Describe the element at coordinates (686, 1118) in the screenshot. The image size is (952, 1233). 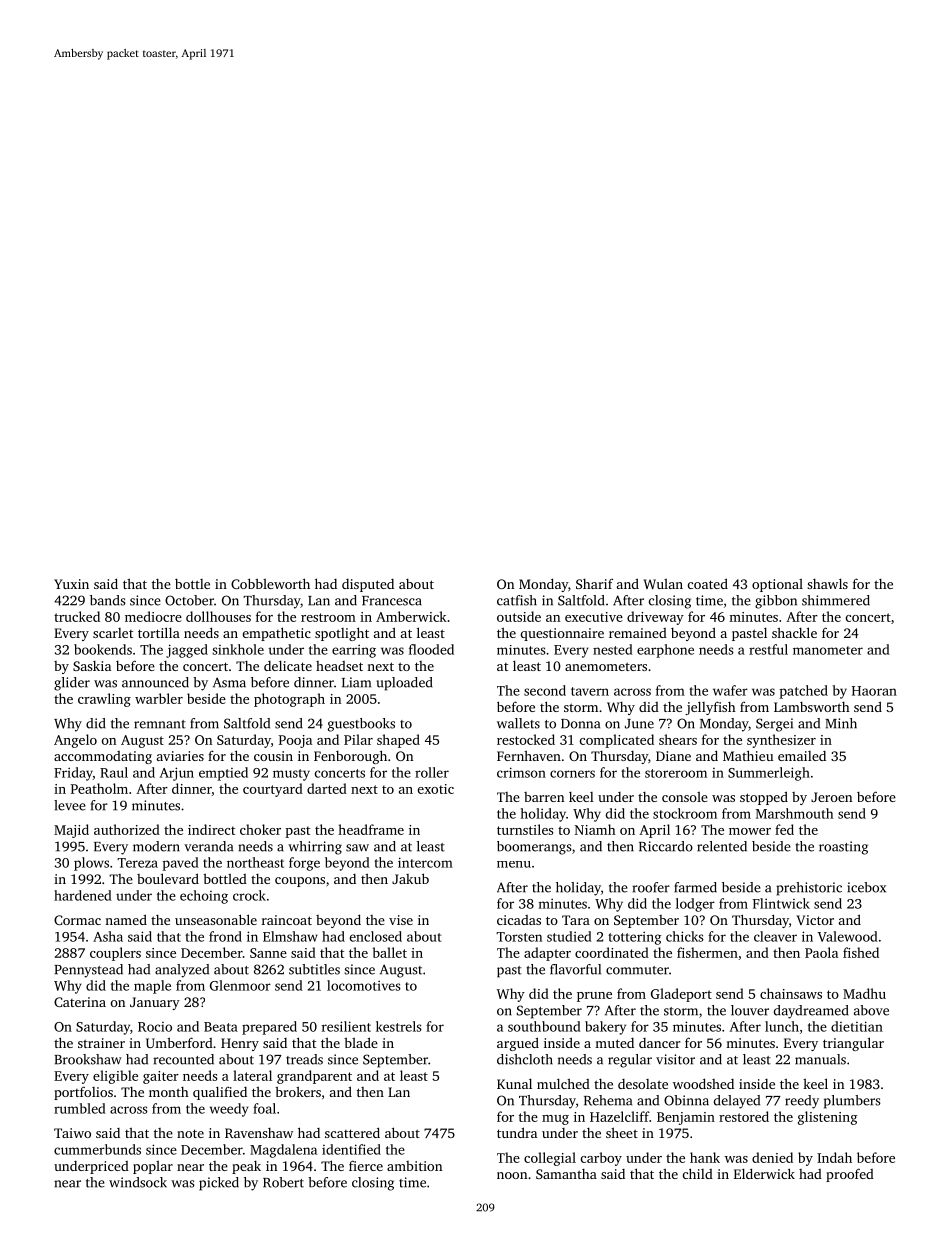
I see `Benjamin` at that location.
